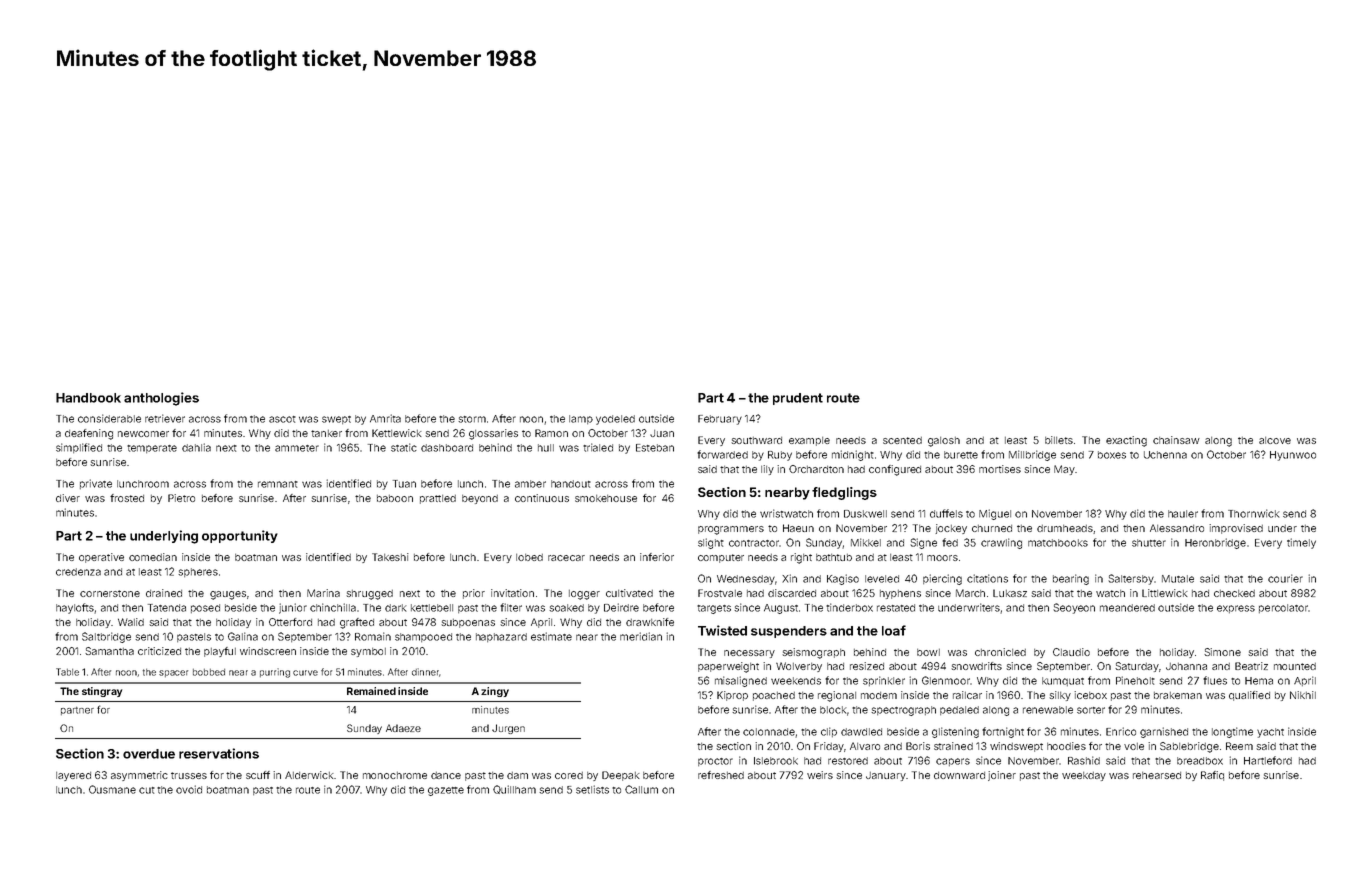 The image size is (1372, 887). Describe the element at coordinates (512, 593) in the screenshot. I see `invitation` at that location.
